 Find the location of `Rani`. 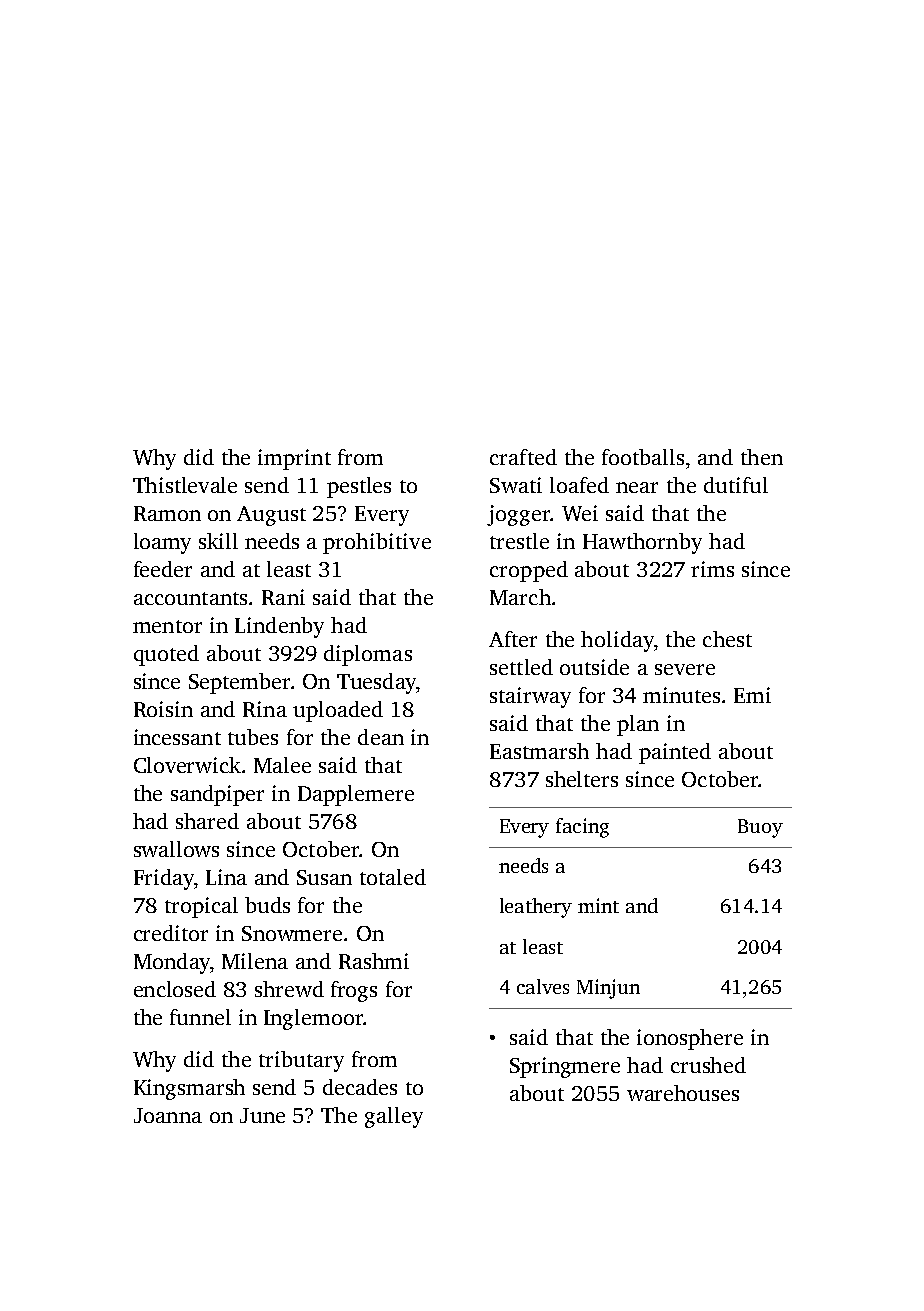

Rani is located at coordinates (283, 597).
